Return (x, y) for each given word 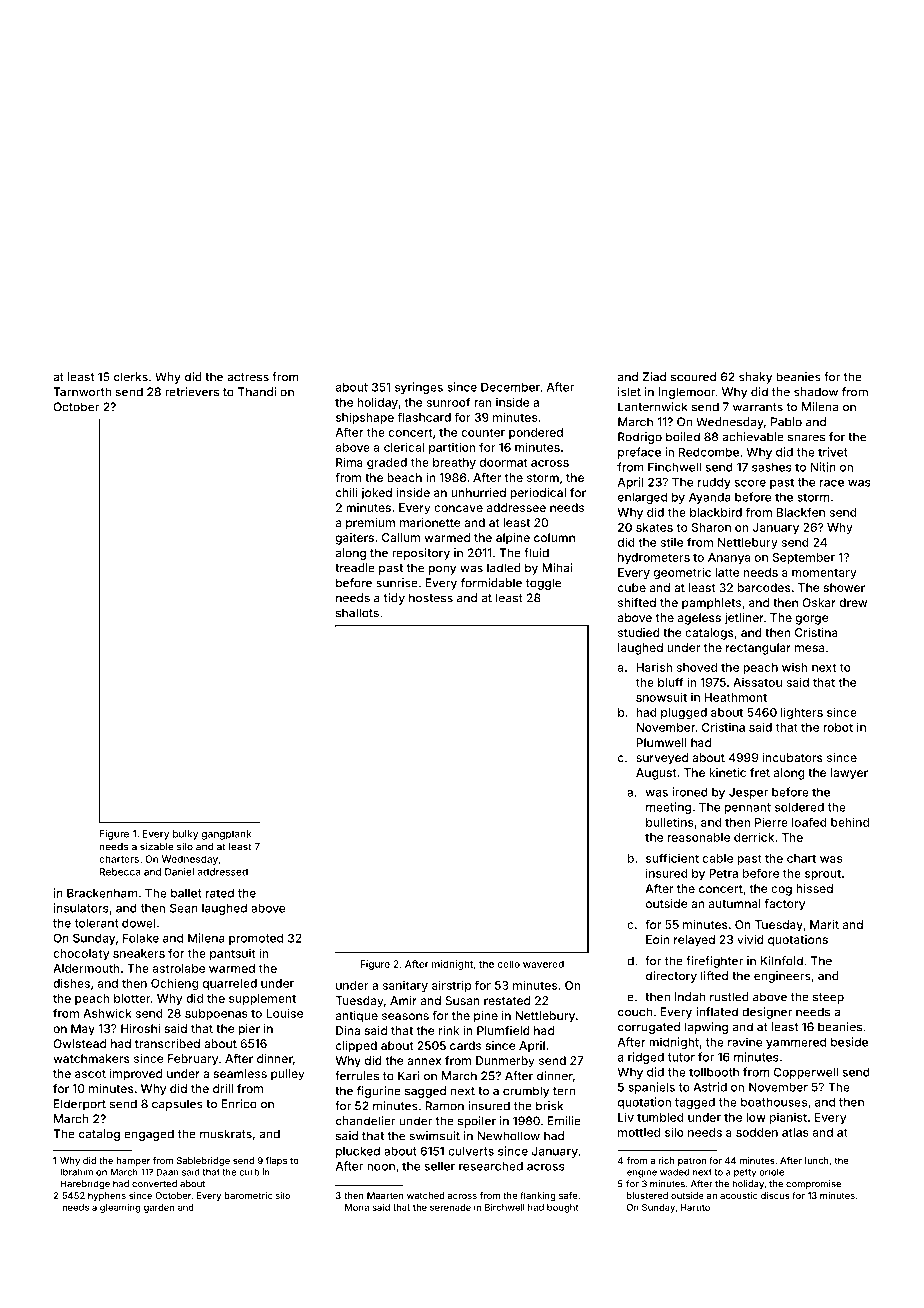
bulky (185, 835)
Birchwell (505, 1207)
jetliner (744, 619)
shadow (816, 392)
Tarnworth (82, 392)
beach (404, 477)
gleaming (120, 1208)
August (656, 774)
